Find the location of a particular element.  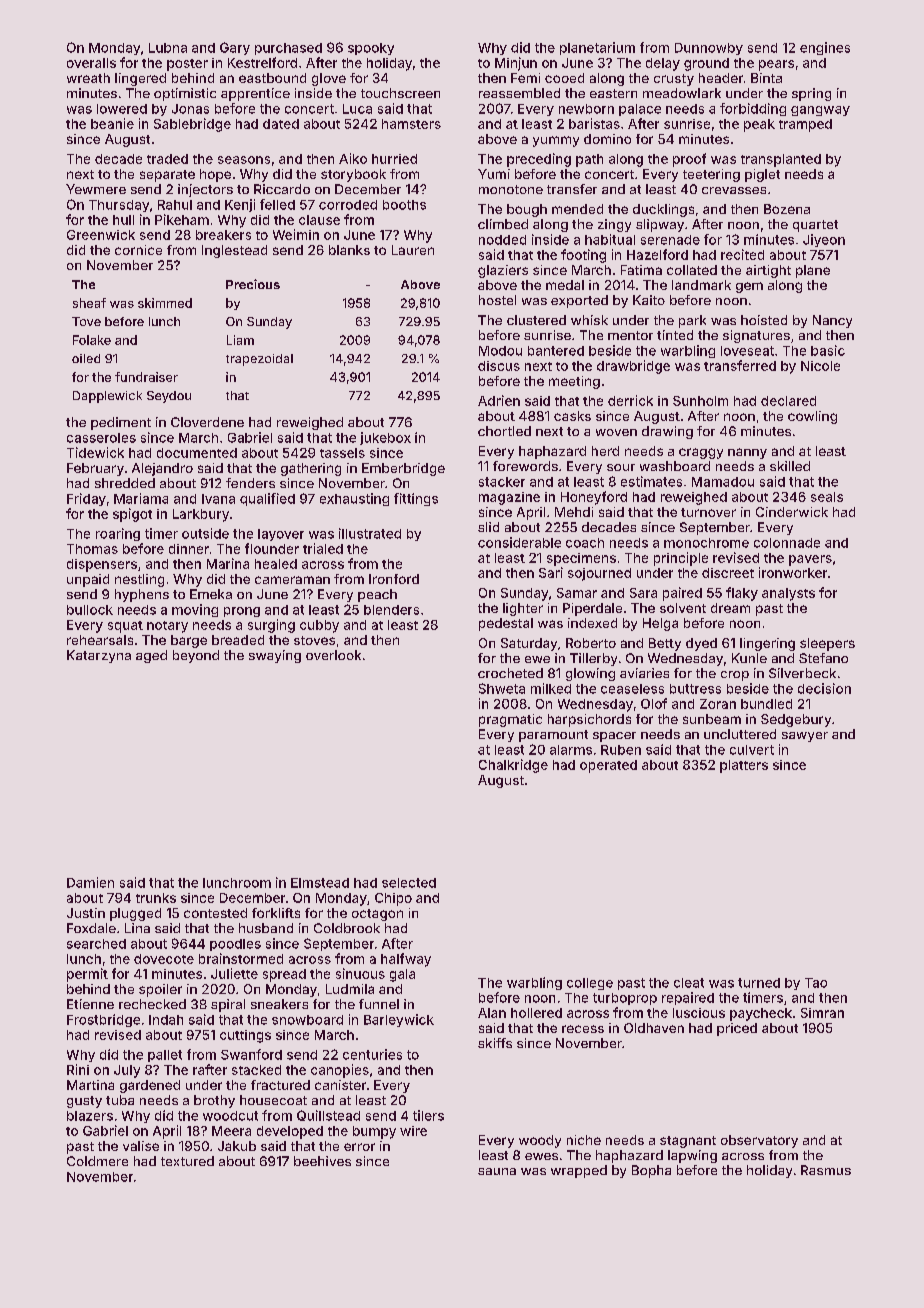

squat is located at coordinates (125, 627).
